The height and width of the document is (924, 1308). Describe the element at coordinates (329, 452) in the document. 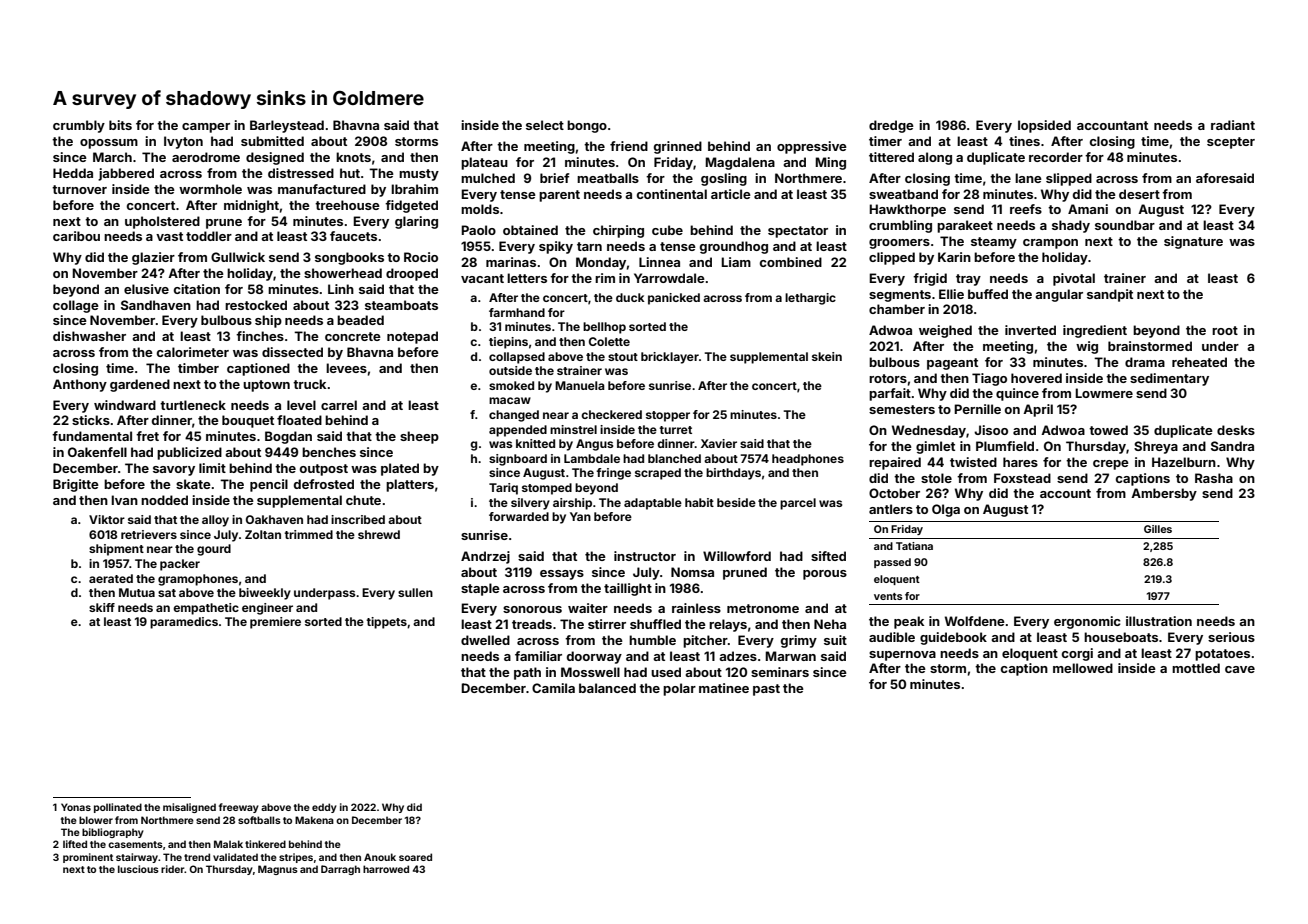

I see `benches` at that location.
